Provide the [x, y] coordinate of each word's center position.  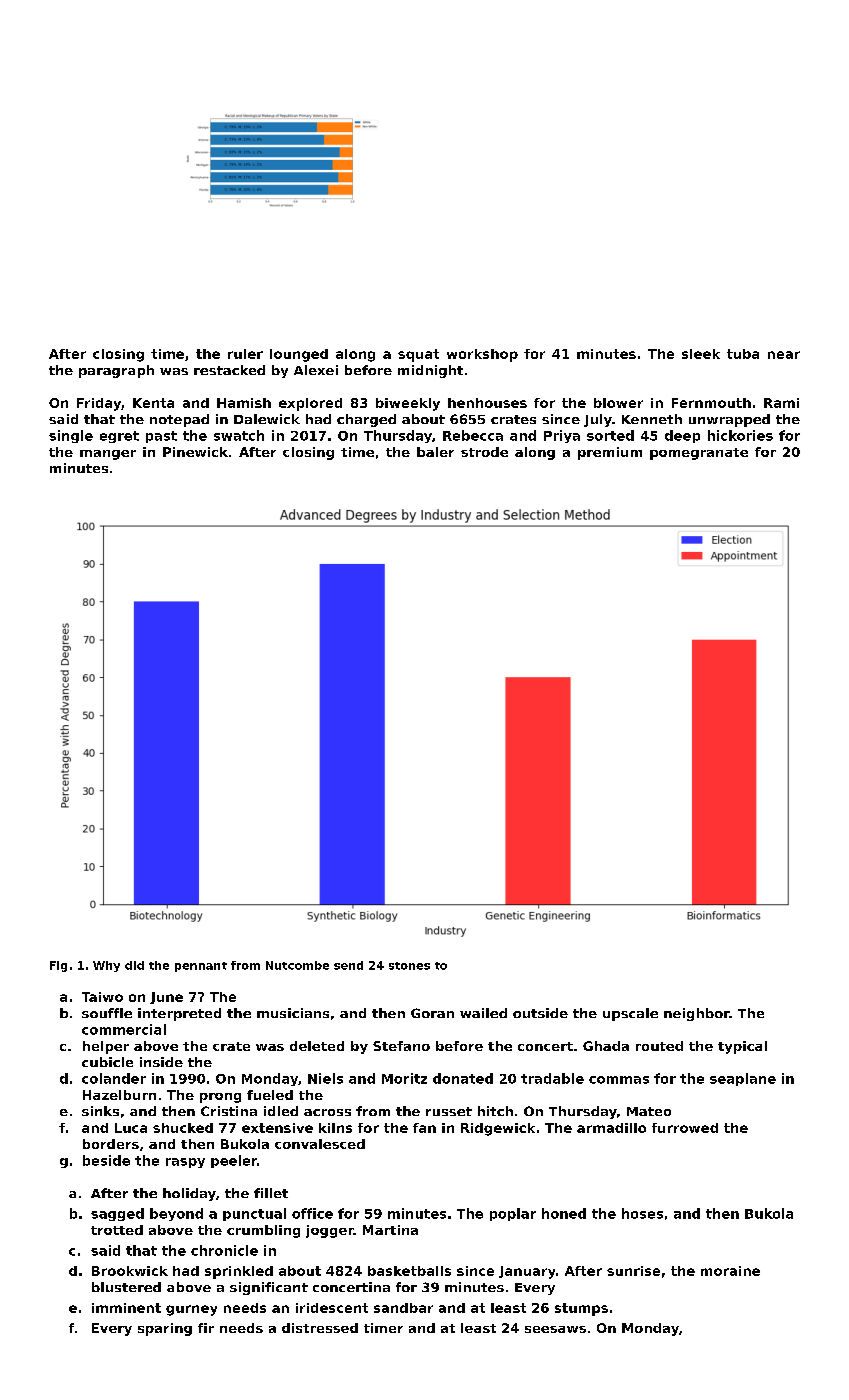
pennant [201, 967]
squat [418, 355]
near [784, 355]
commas [619, 1080]
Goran [432, 1013]
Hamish [244, 403]
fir [206, 1328]
